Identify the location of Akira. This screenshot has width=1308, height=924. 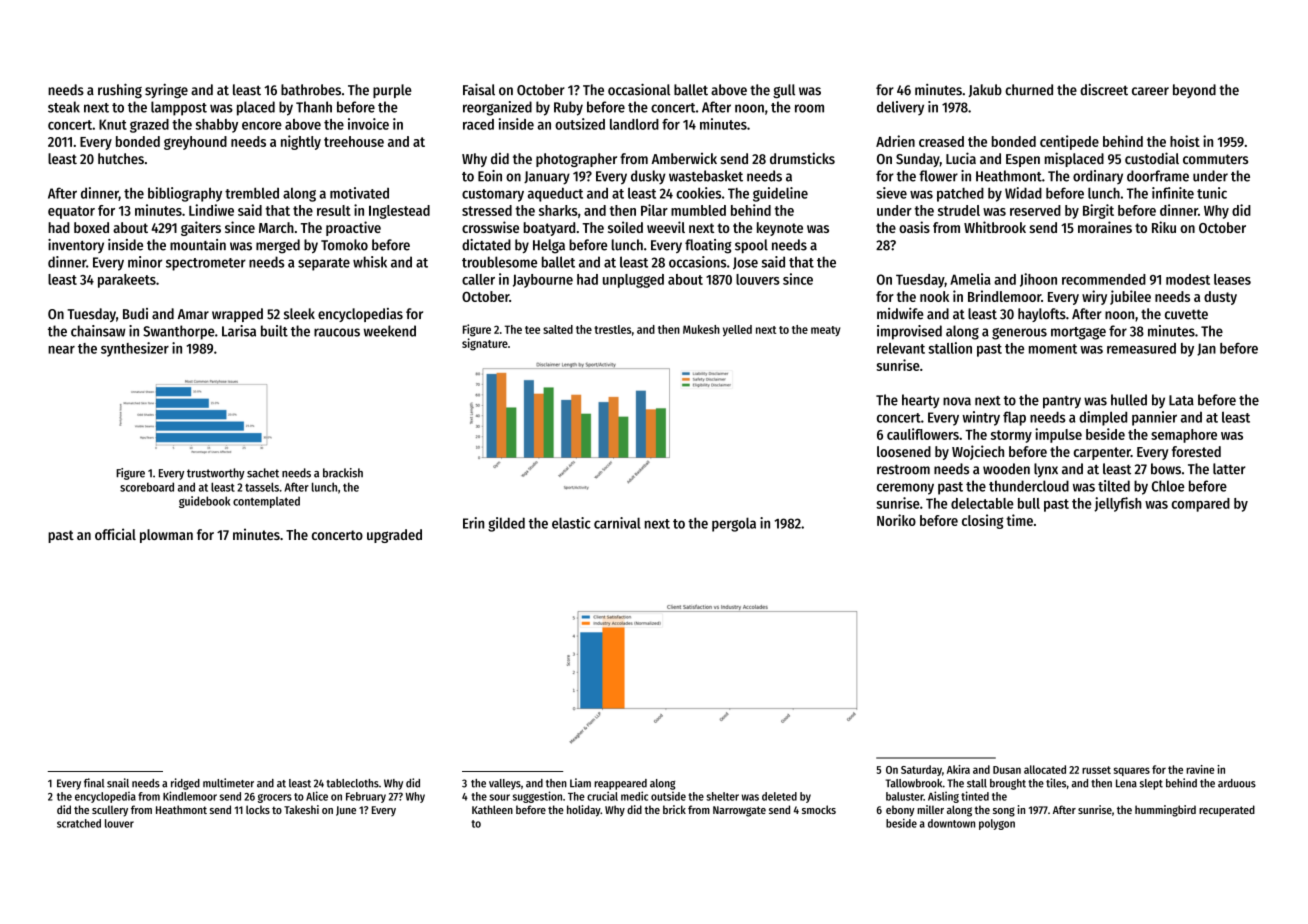
(958, 769).
